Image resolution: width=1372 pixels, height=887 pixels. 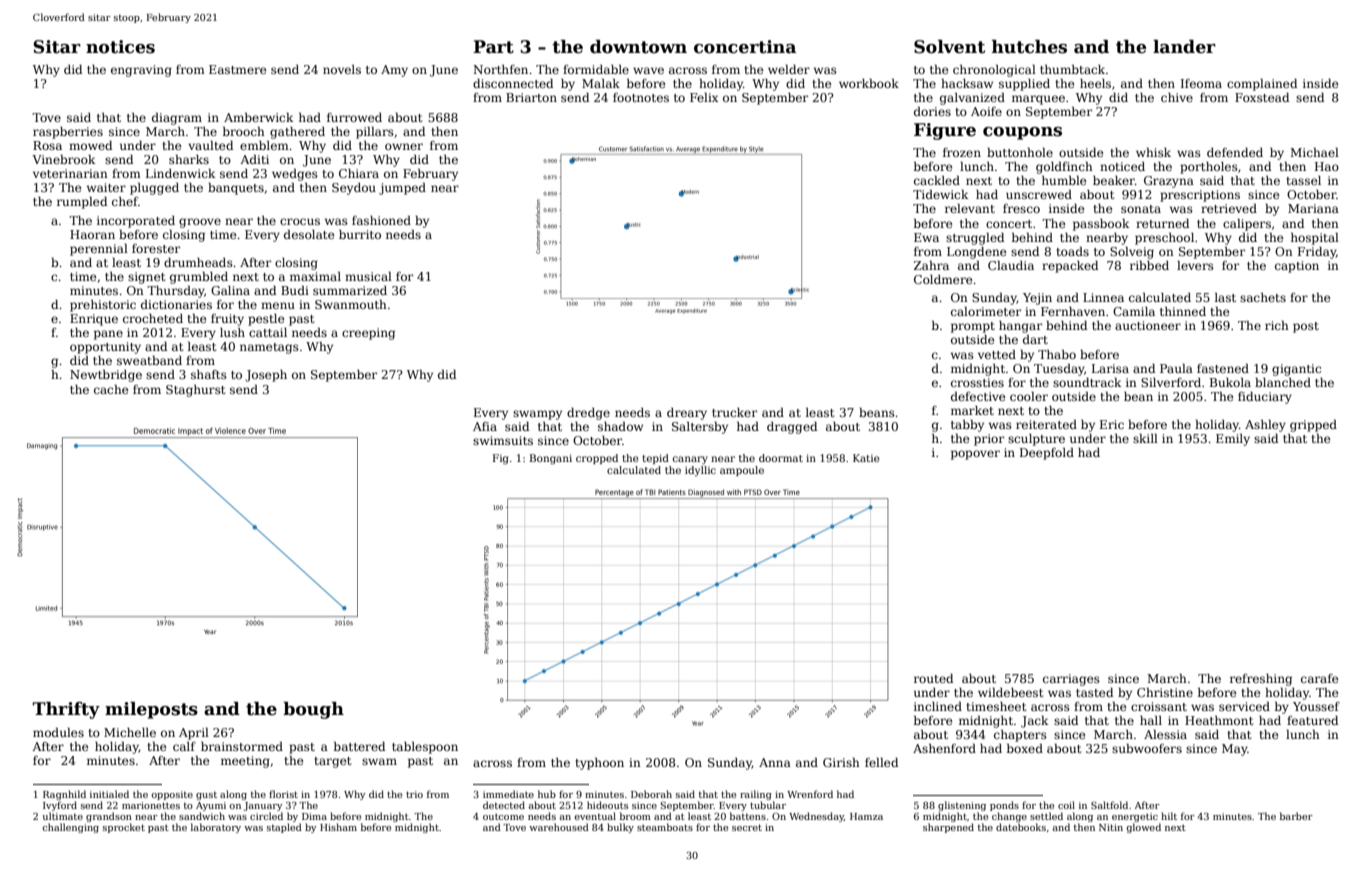 I want to click on Part, so click(x=493, y=47).
